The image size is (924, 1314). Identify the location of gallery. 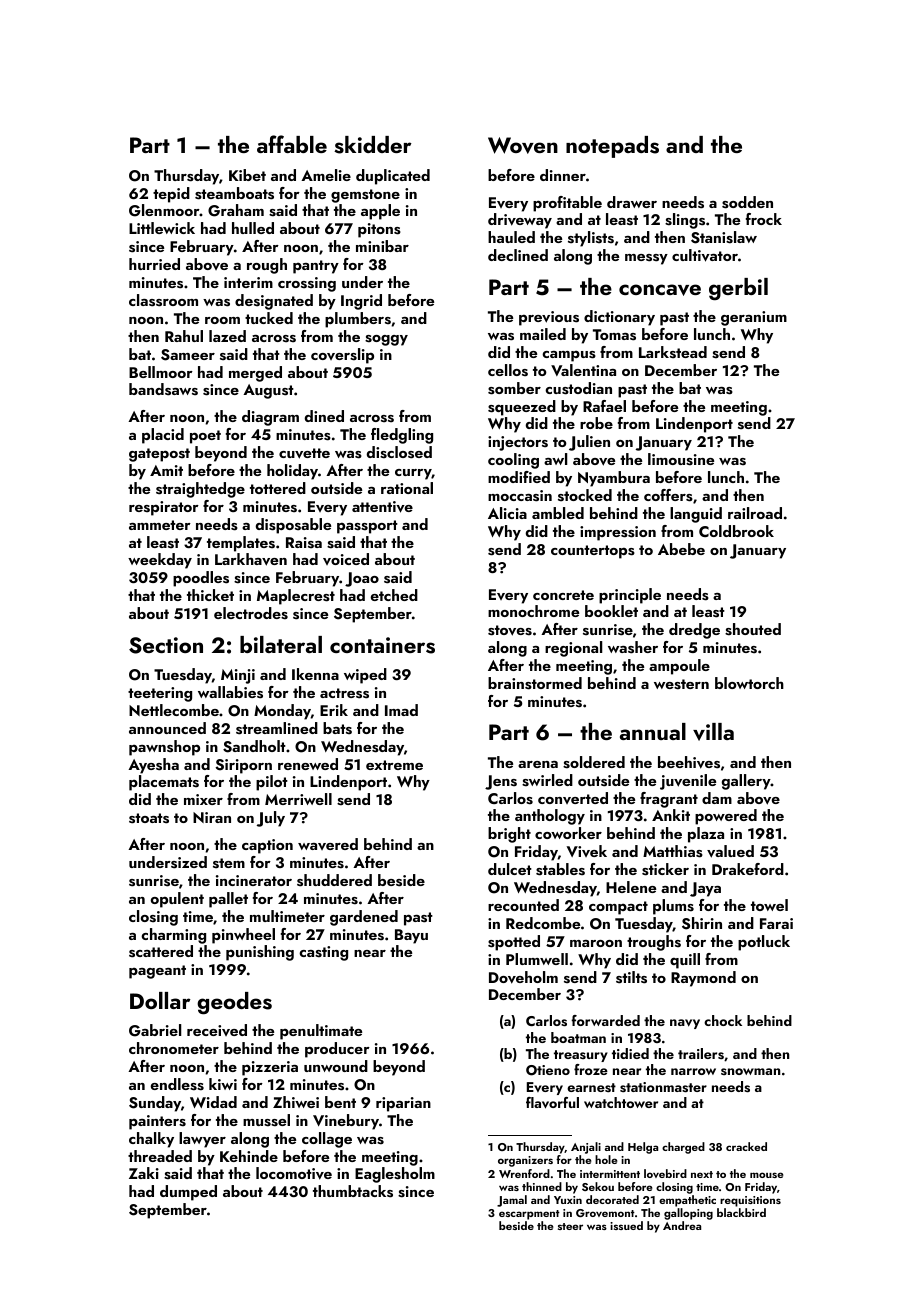
(746, 782).
